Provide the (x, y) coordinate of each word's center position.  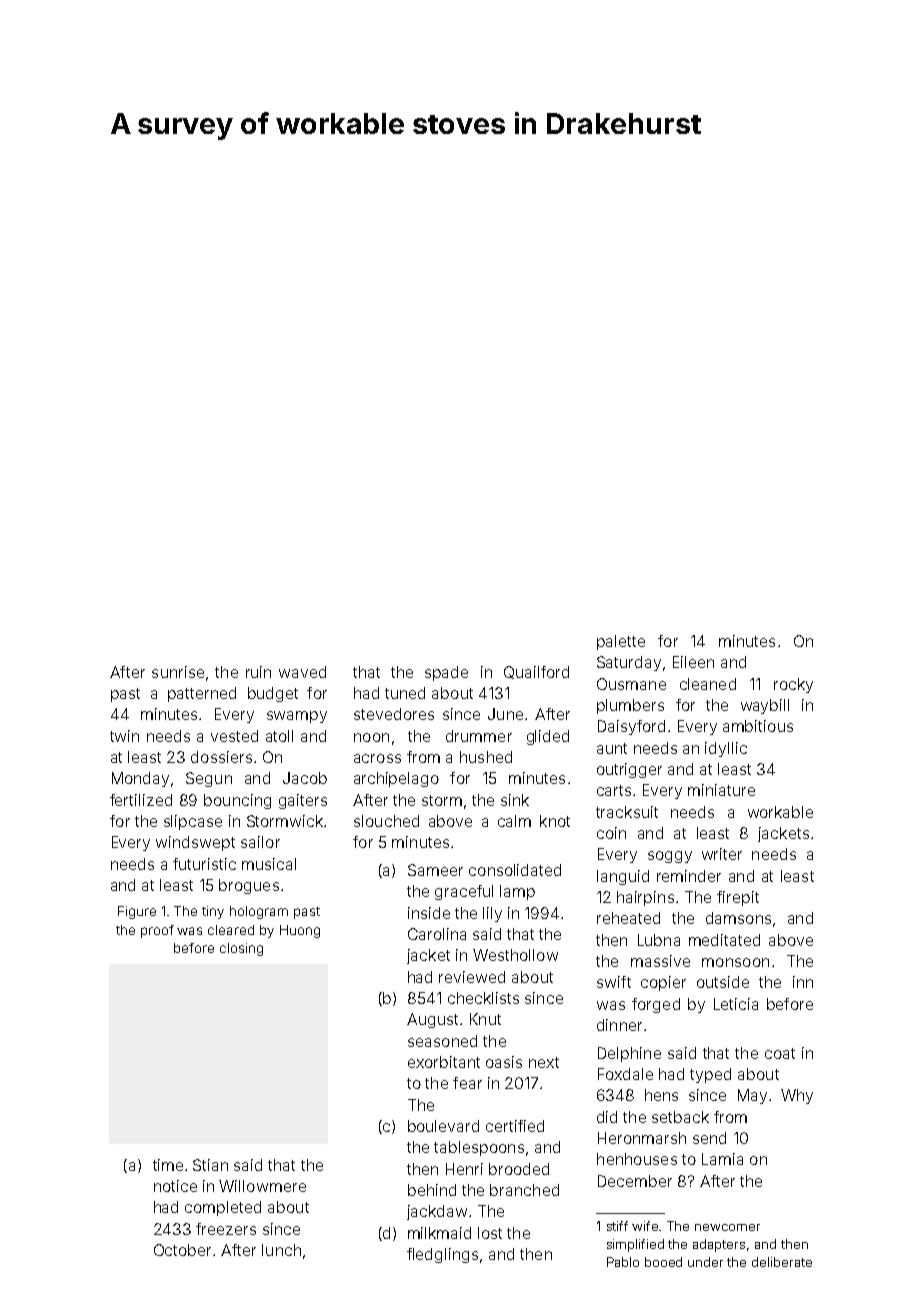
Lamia (722, 1159)
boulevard (443, 1126)
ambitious (758, 726)
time (168, 1165)
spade (446, 673)
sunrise (178, 672)
